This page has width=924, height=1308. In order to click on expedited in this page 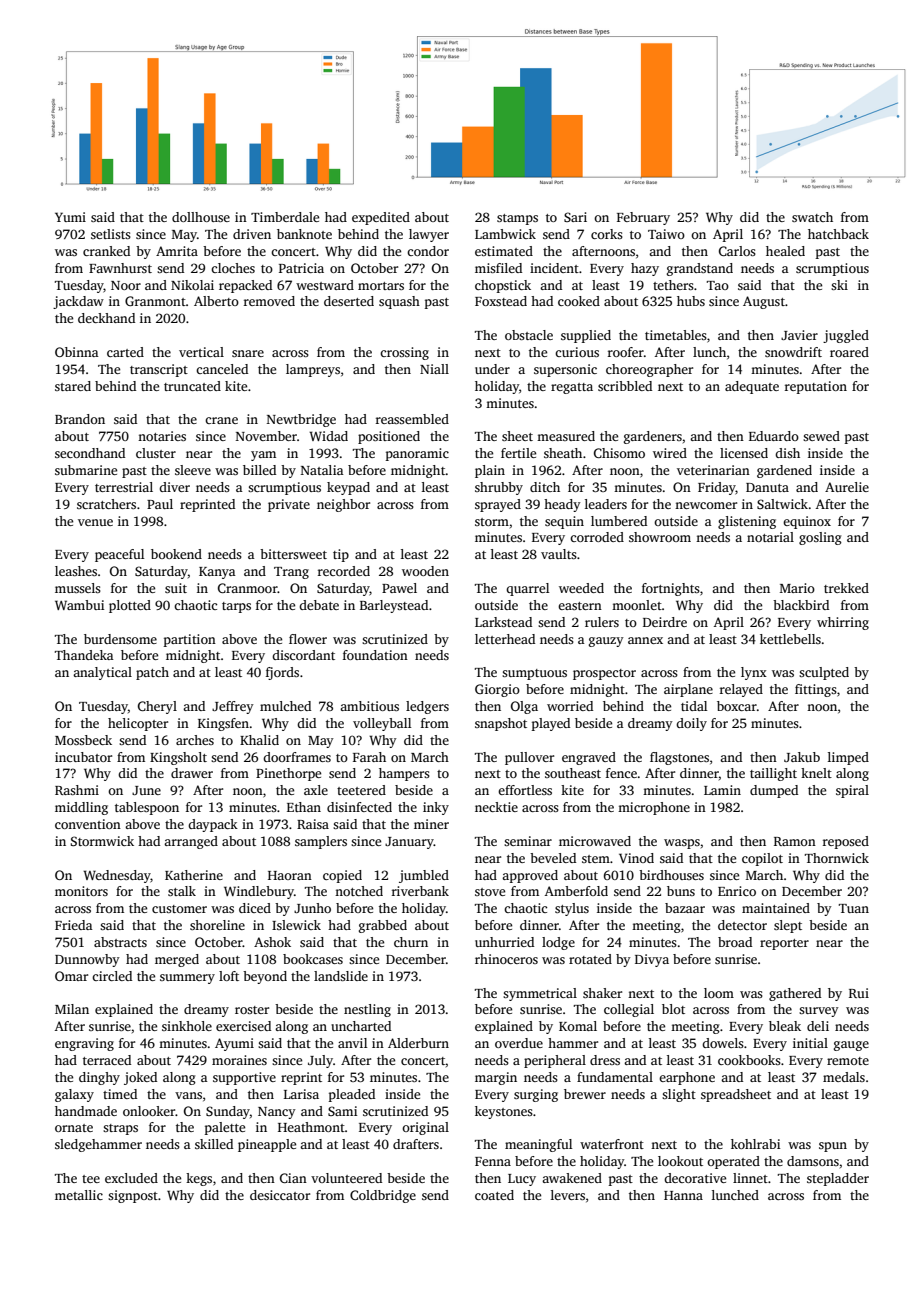, I will do `click(381, 218)`.
